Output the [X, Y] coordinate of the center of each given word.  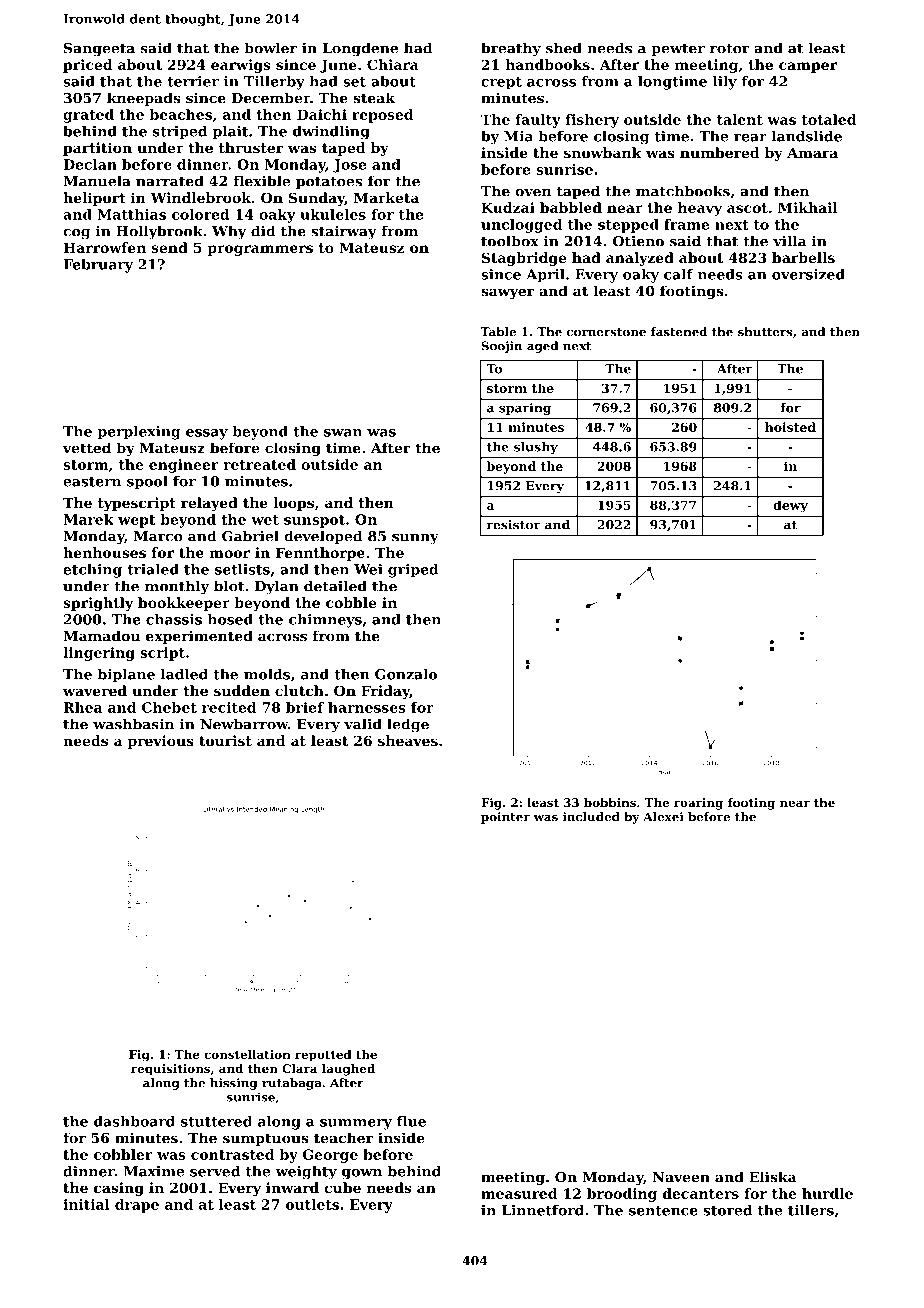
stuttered [216, 1121]
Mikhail [808, 207]
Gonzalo [406, 674]
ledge [408, 725]
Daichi [322, 114]
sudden [242, 690]
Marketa [386, 197]
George [330, 1156]
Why [229, 232]
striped [180, 132]
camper [808, 67]
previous [160, 742]
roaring [698, 804]
